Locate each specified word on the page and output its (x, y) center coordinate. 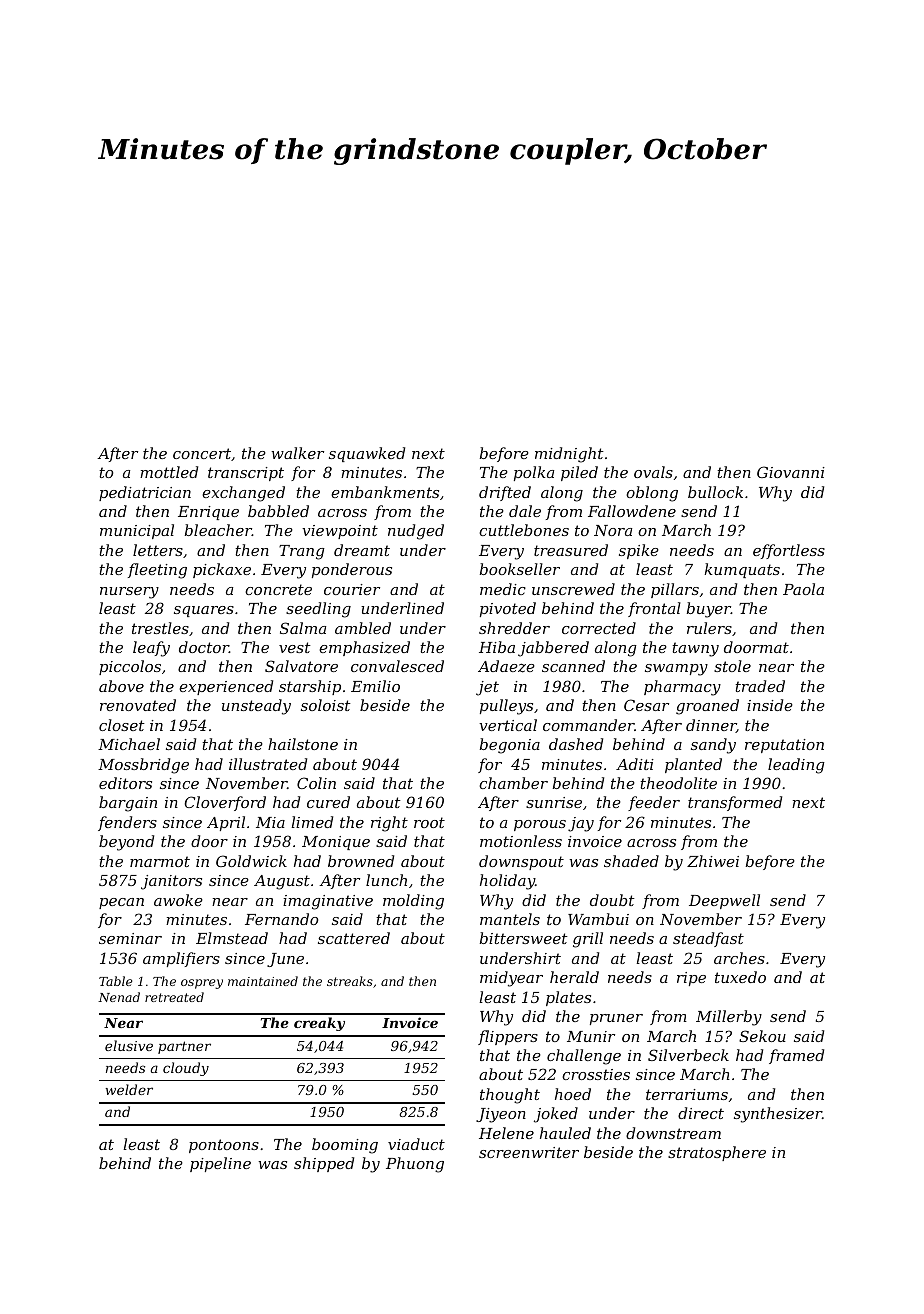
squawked (367, 454)
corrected (599, 628)
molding (413, 902)
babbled (278, 511)
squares (204, 611)
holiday (507, 882)
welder (129, 1089)
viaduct (416, 1144)
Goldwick (251, 861)
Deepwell (724, 901)
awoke (178, 900)
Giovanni (791, 472)
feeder (654, 803)
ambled (363, 628)
